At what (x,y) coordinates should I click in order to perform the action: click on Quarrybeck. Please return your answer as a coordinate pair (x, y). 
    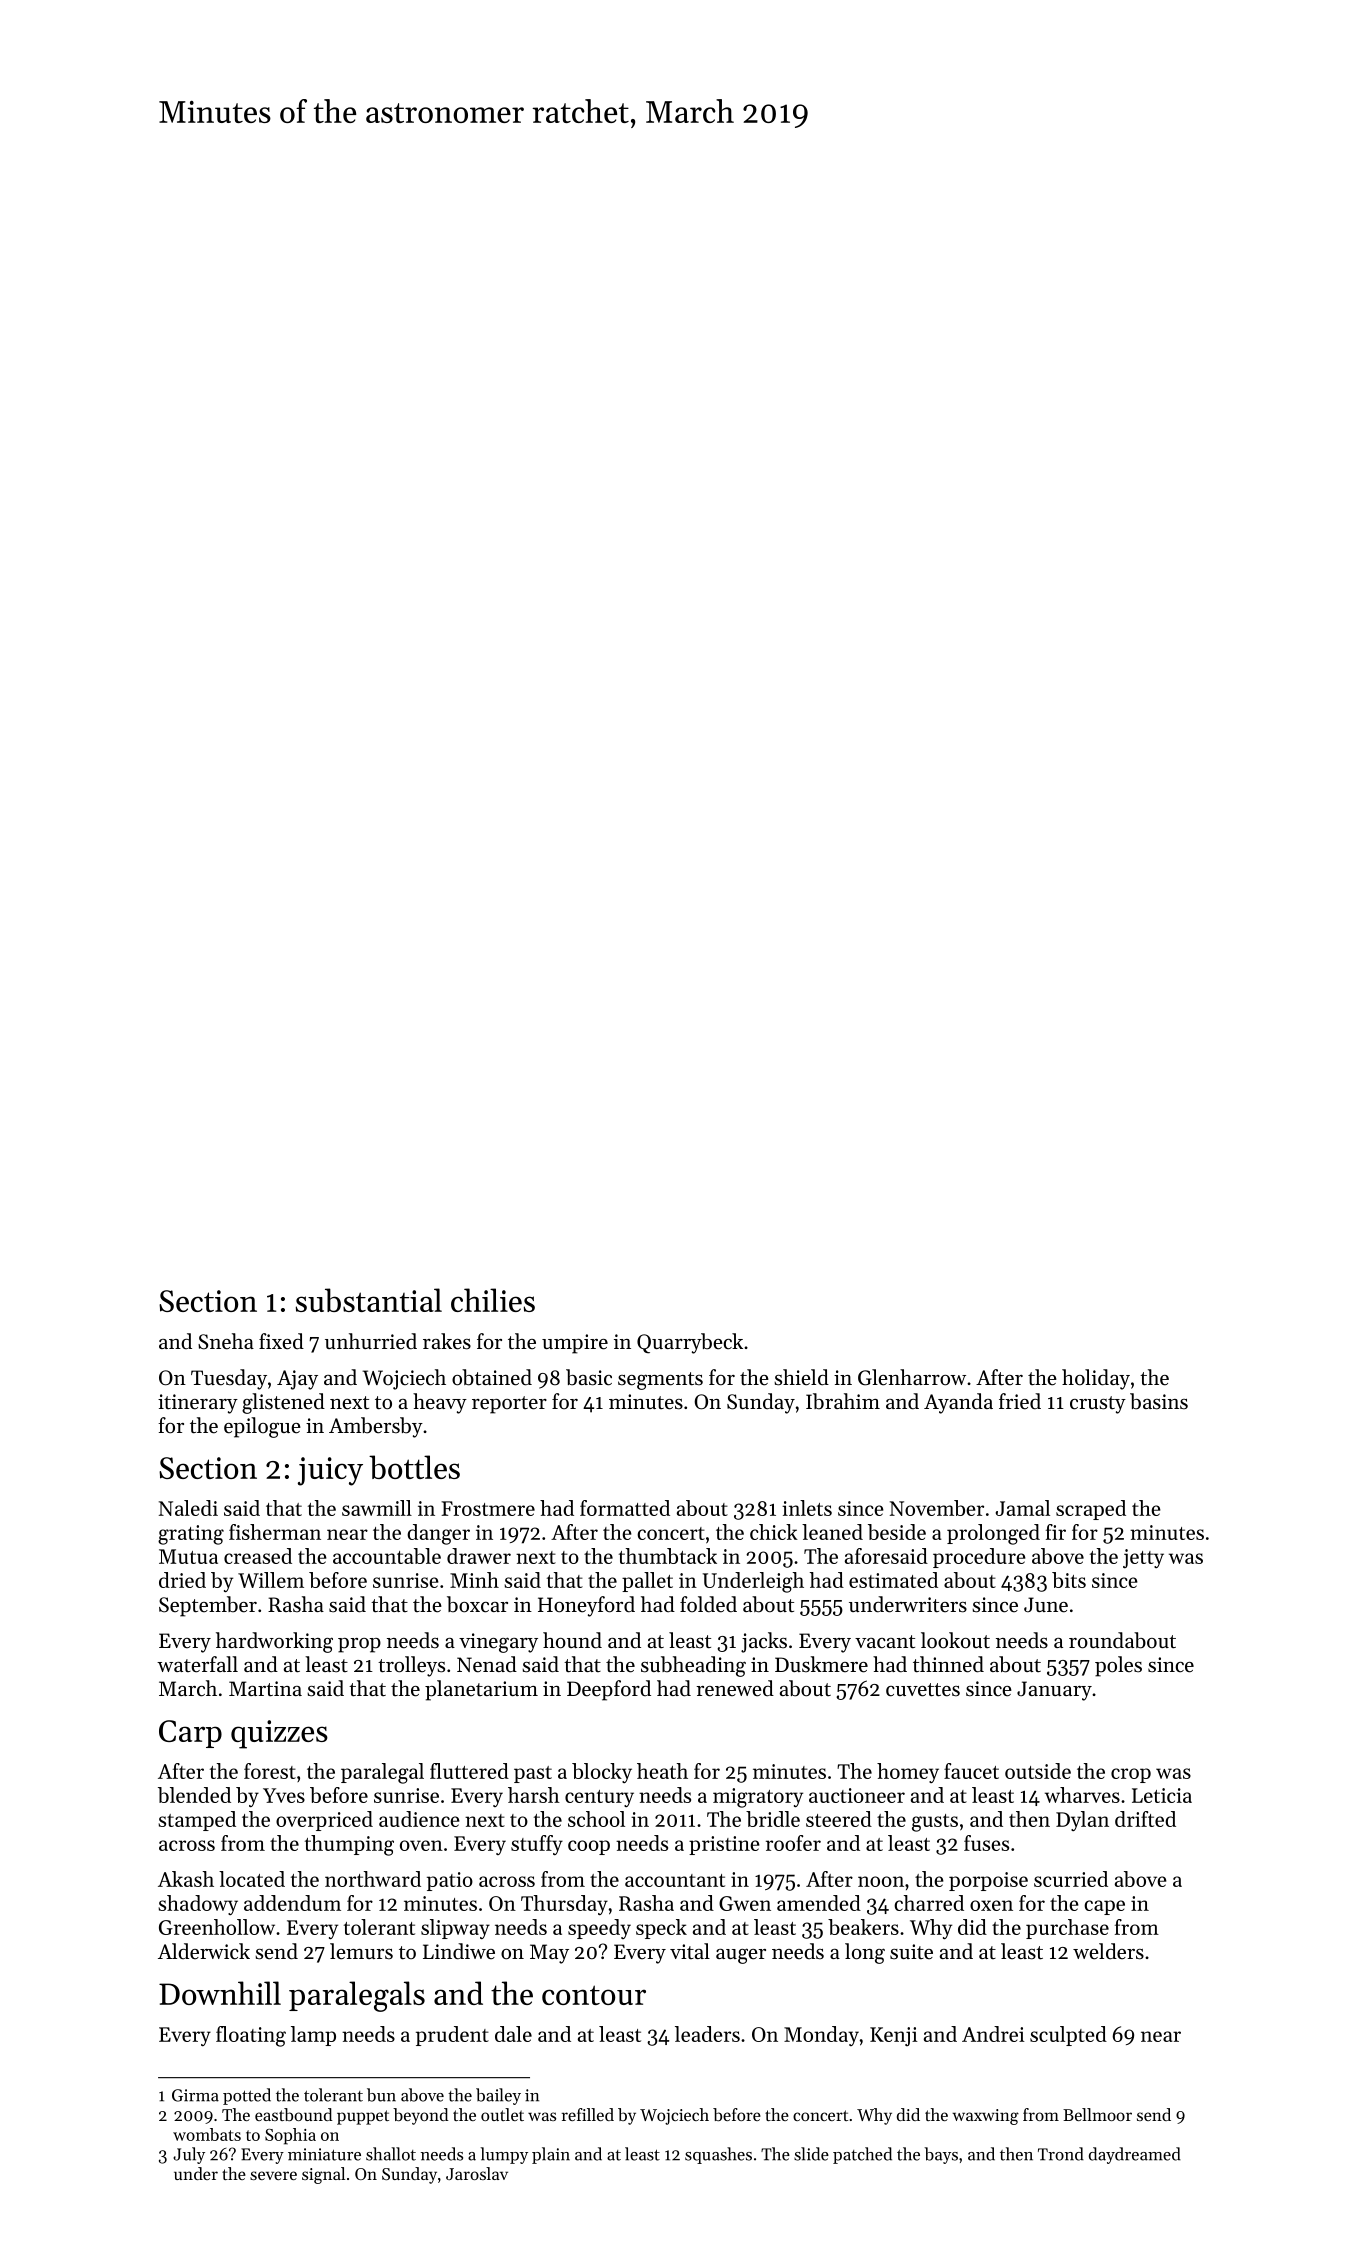
    Looking at the image, I should click on (690, 1343).
